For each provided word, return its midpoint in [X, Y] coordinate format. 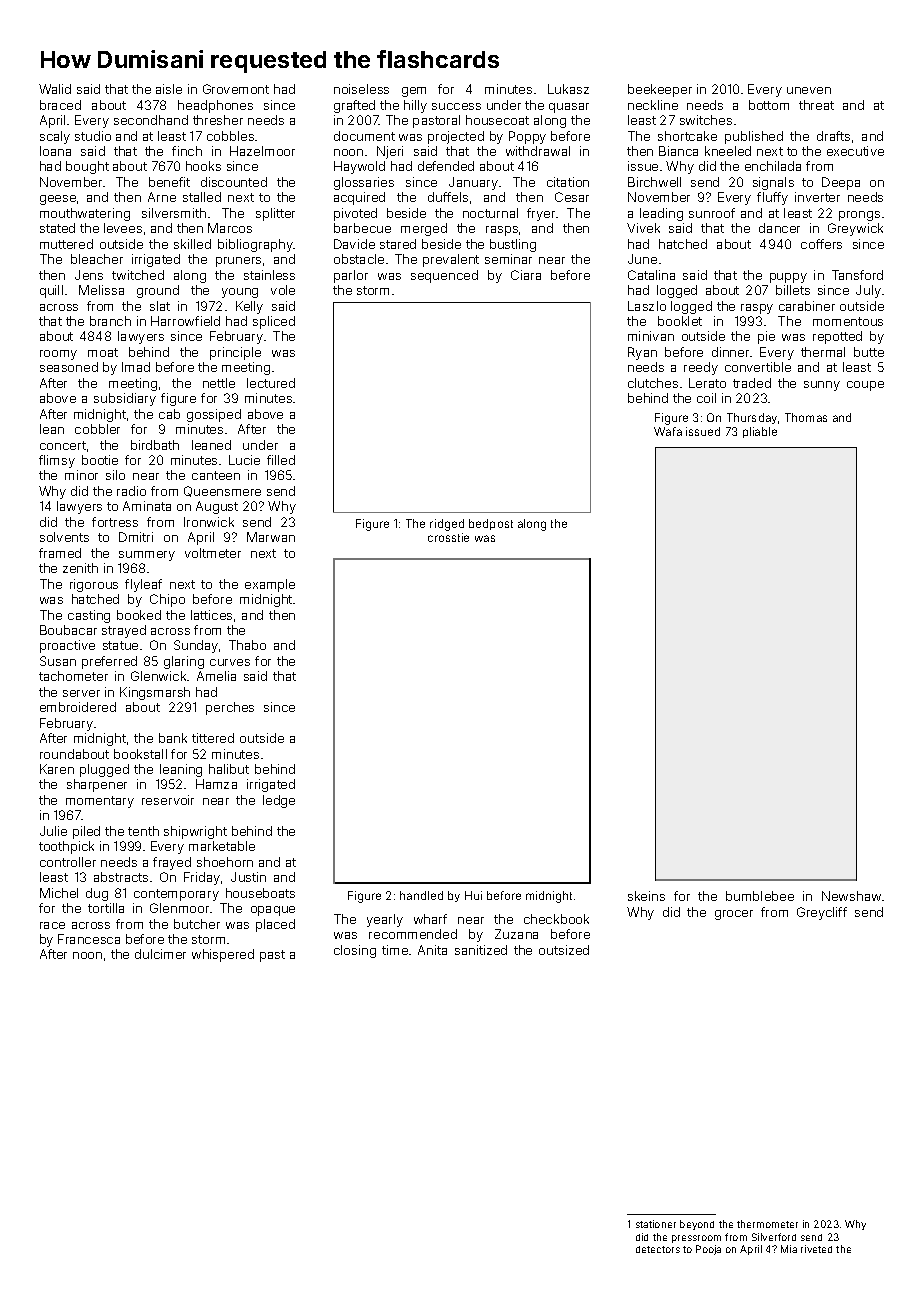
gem [414, 92]
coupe [865, 386]
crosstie [448, 537]
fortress [115, 522]
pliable [760, 432]
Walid [55, 89]
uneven [809, 90]
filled [281, 460]
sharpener [97, 785]
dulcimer [160, 954]
